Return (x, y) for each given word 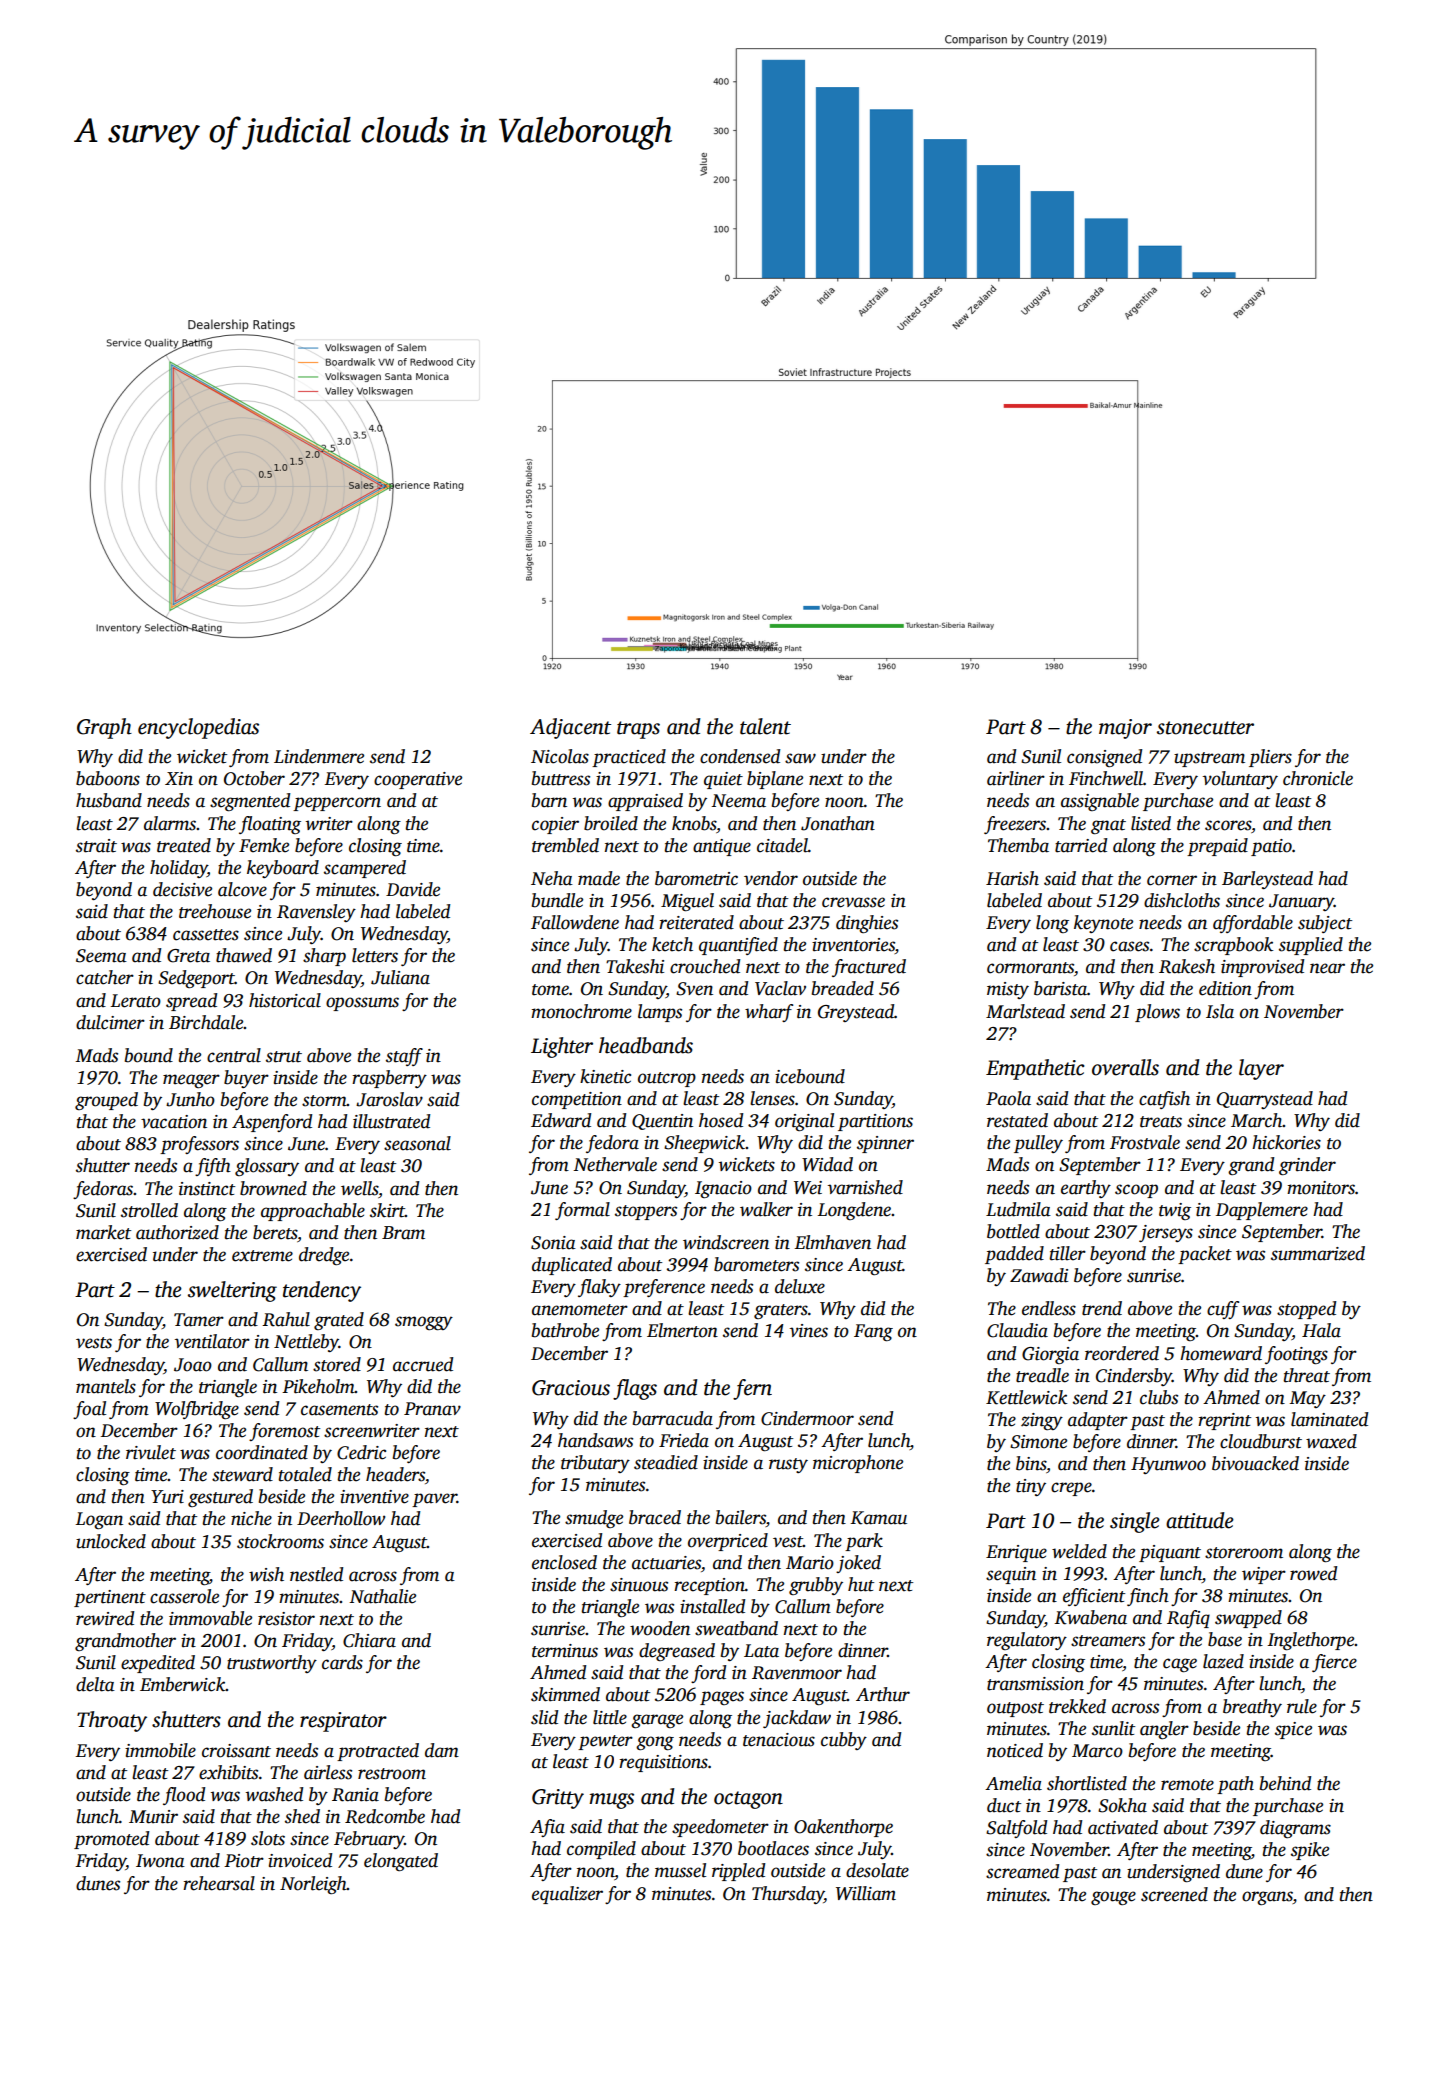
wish (266, 1574)
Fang (873, 1333)
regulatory (1027, 1641)
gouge (1113, 1898)
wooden (660, 1628)
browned (273, 1188)
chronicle (1318, 778)
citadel (782, 845)
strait (96, 846)
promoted (111, 1840)
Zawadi (1039, 1275)
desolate (877, 1870)
